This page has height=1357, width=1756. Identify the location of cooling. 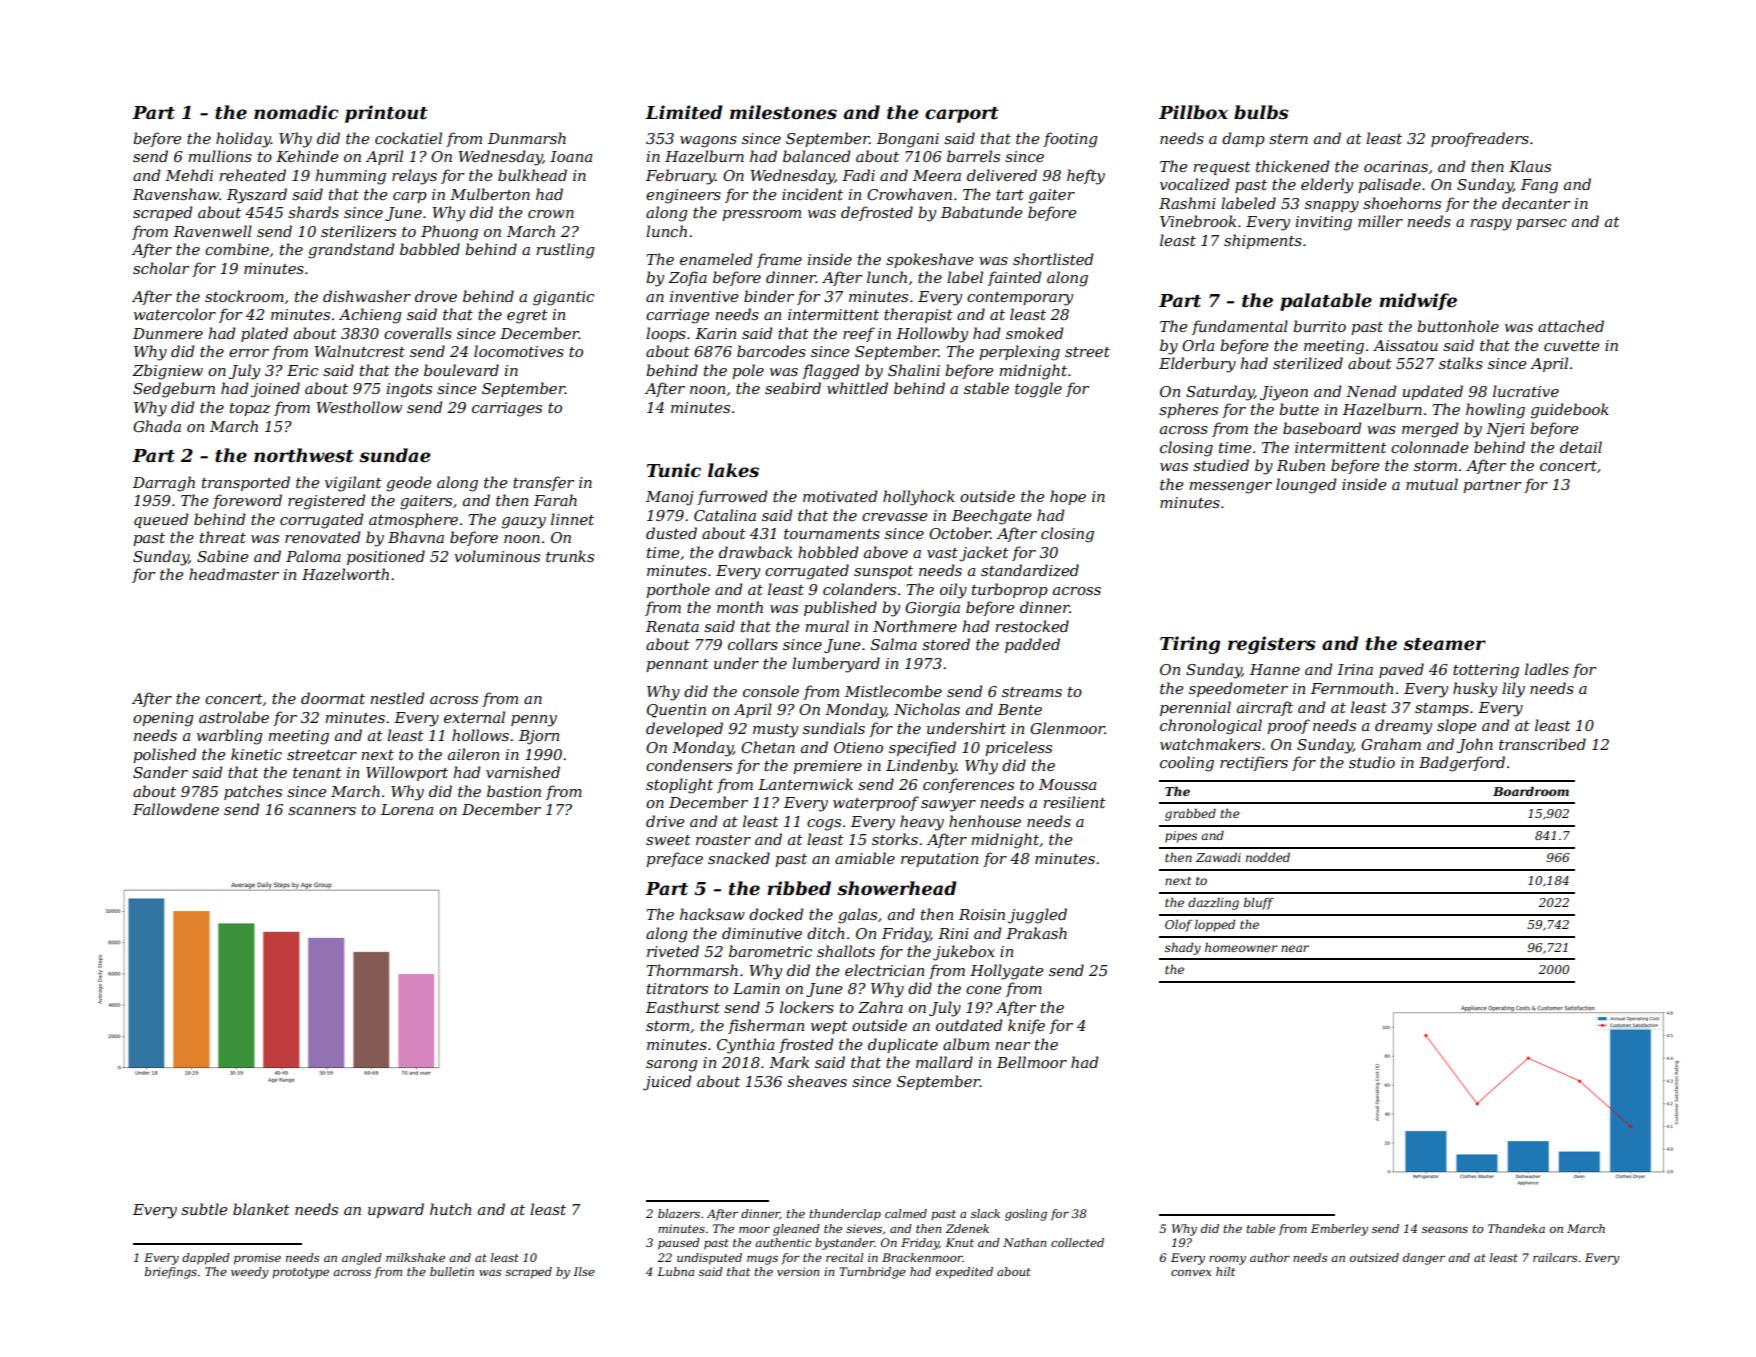
(1187, 764).
